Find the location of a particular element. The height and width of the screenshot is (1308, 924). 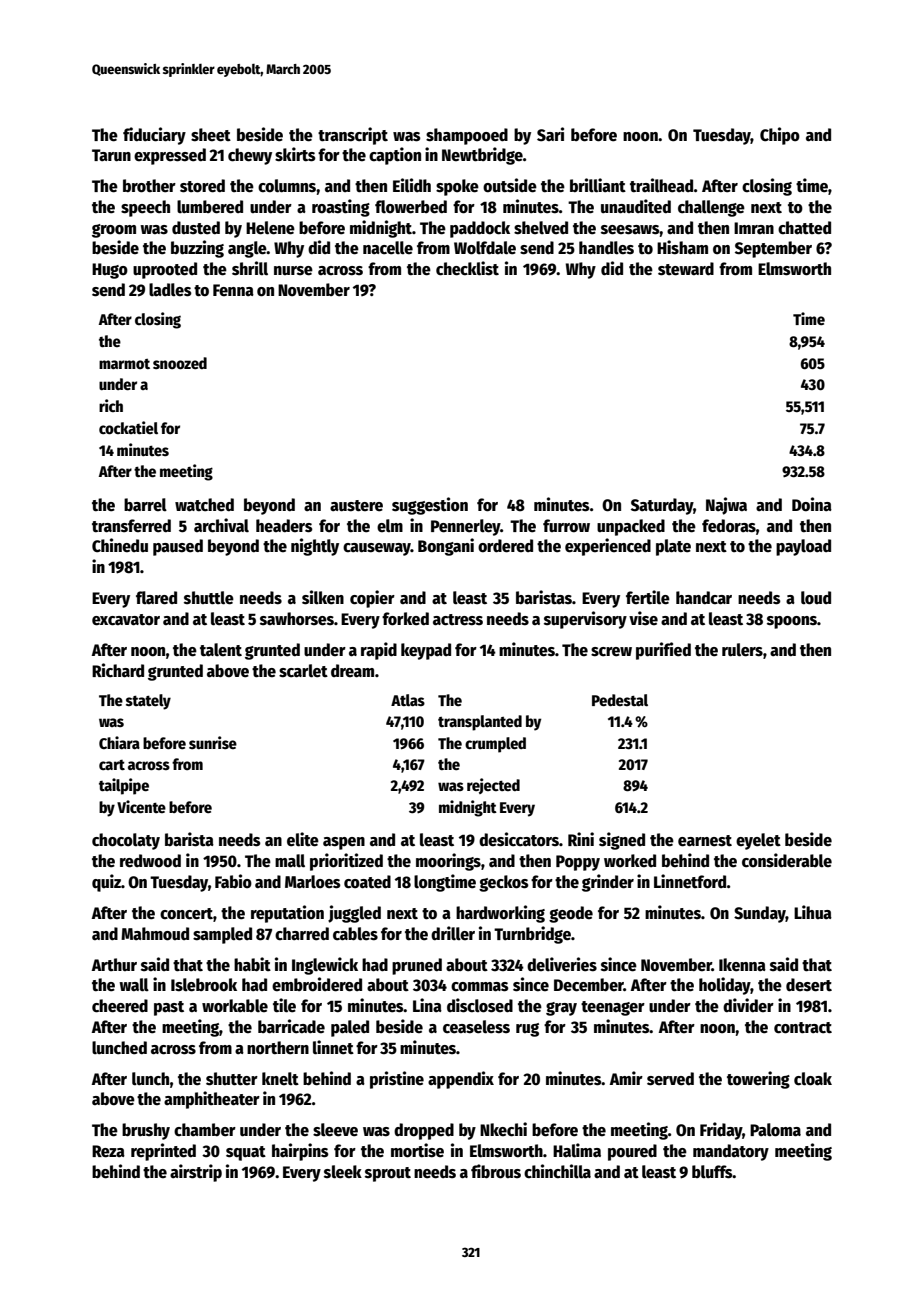

rapid is located at coordinates (379, 651).
